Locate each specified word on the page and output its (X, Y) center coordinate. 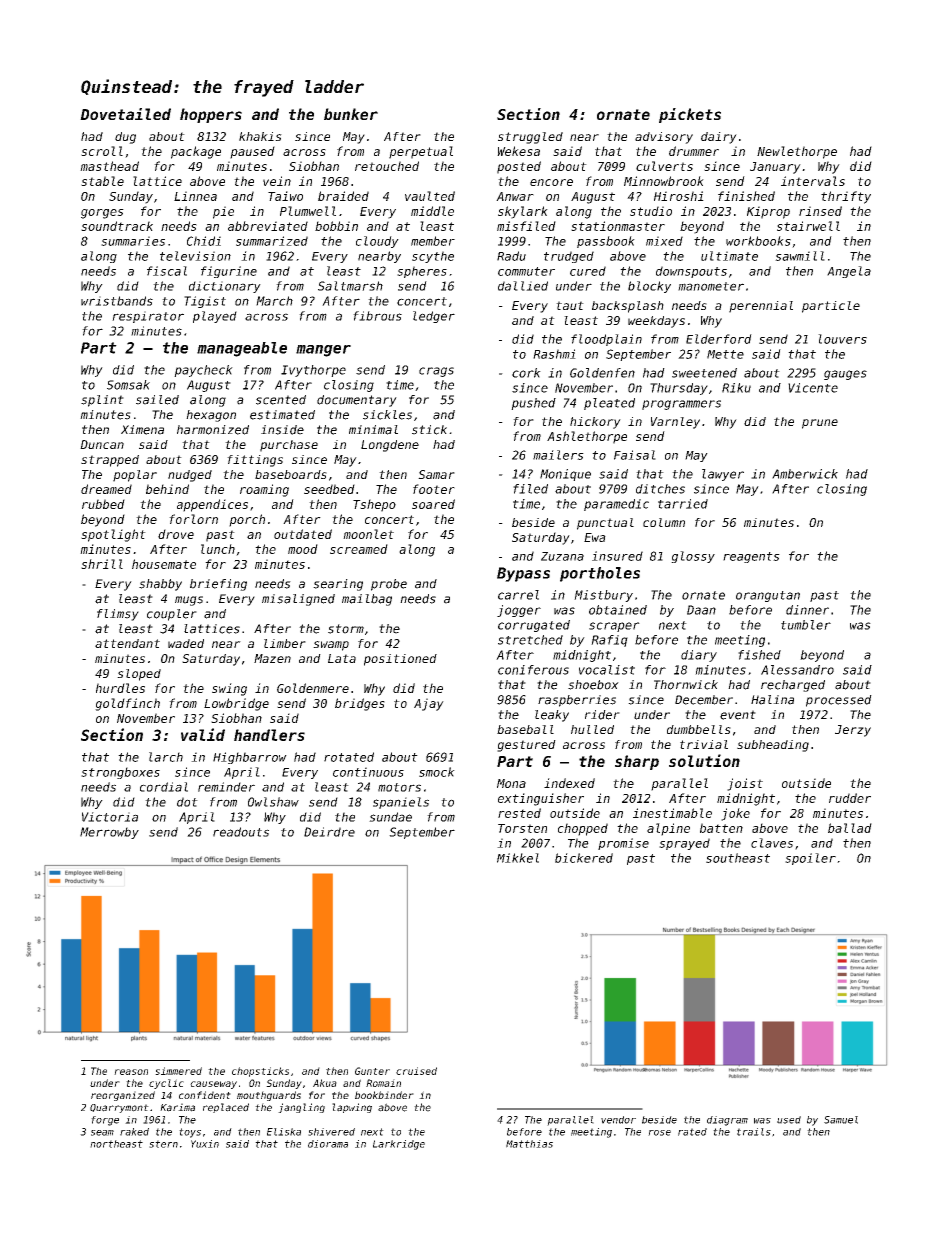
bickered (584, 858)
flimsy (118, 615)
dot (187, 802)
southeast (738, 858)
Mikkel (518, 858)
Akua (325, 1083)
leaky (552, 716)
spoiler (810, 859)
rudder (850, 798)
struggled (530, 138)
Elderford (719, 339)
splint (102, 401)
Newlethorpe (797, 152)
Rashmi (554, 354)
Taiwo (285, 196)
